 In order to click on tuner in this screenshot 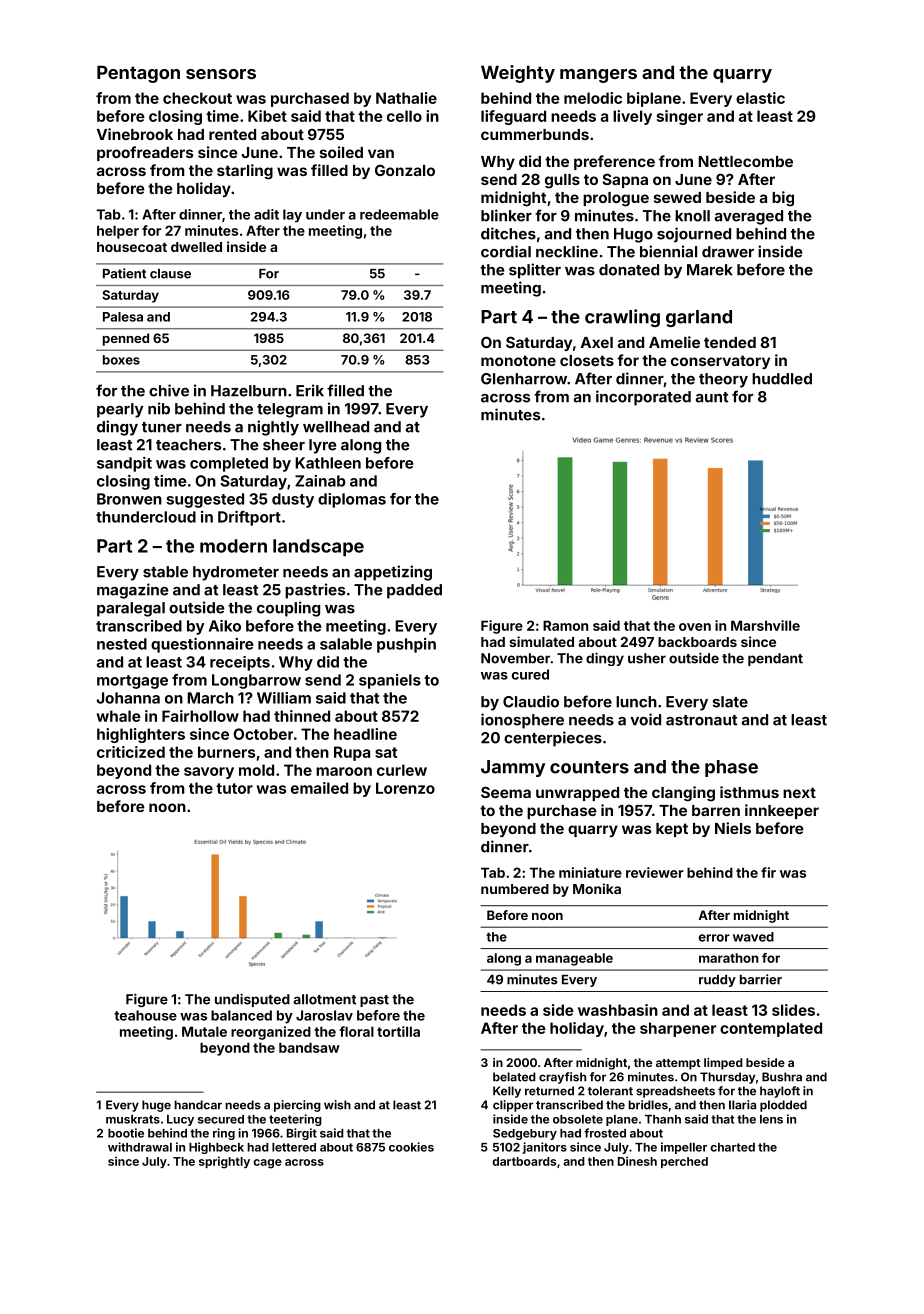, I will do `click(162, 427)`.
